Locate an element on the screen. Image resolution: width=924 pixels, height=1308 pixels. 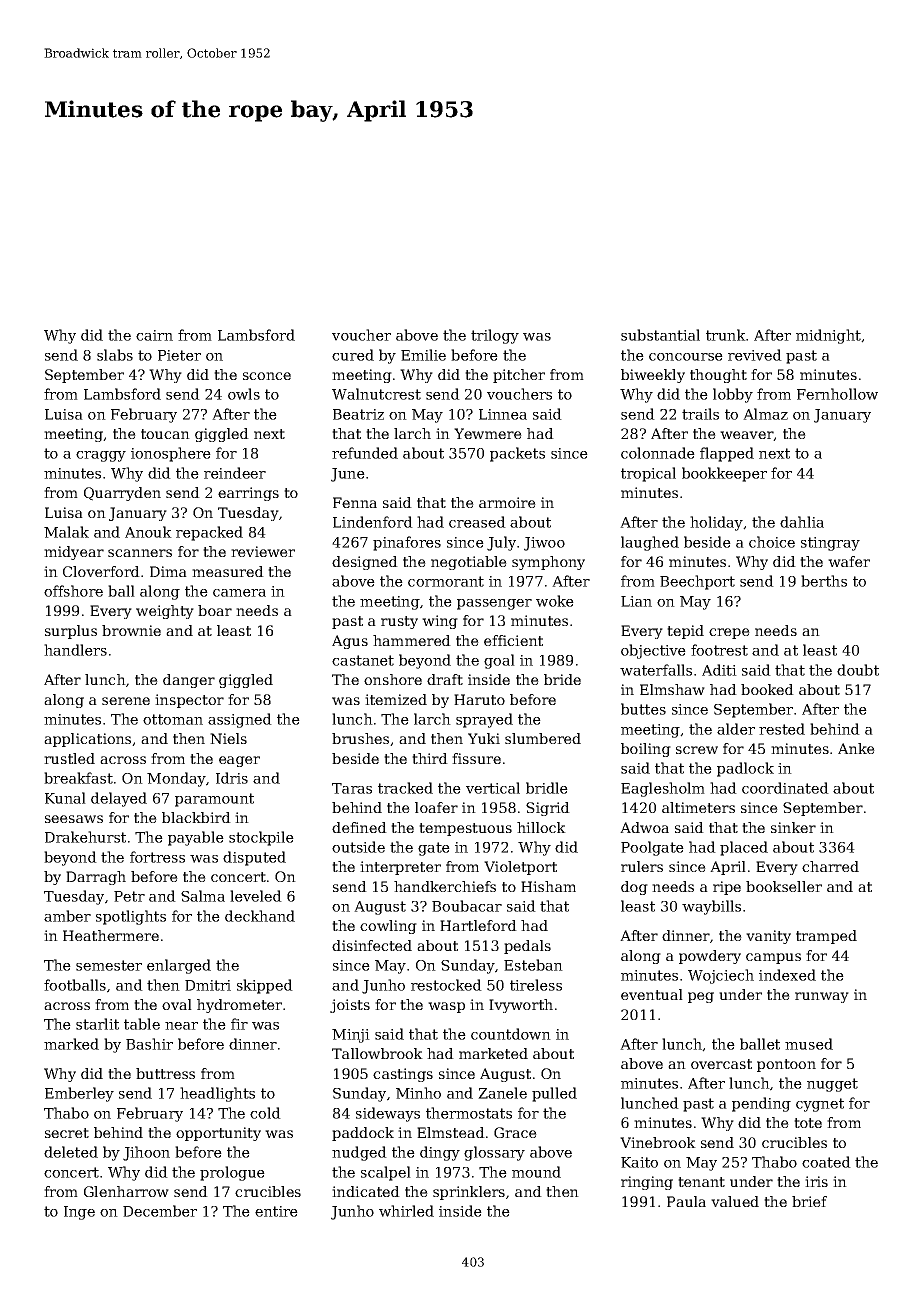
Jihoon is located at coordinates (146, 1153).
